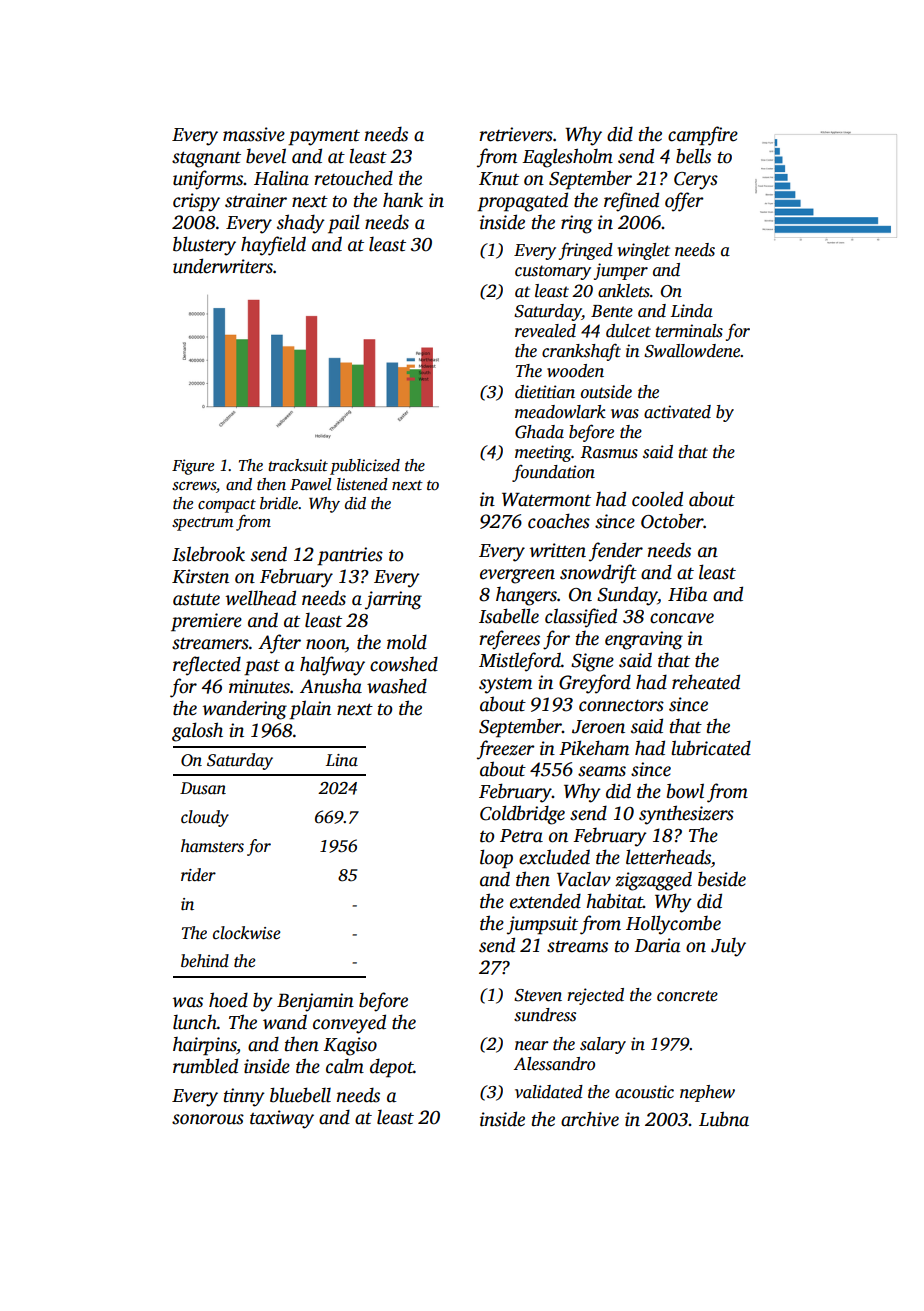 The width and height of the document is (924, 1311). What do you see at coordinates (194, 486) in the document?
I see `screws` at bounding box center [194, 486].
